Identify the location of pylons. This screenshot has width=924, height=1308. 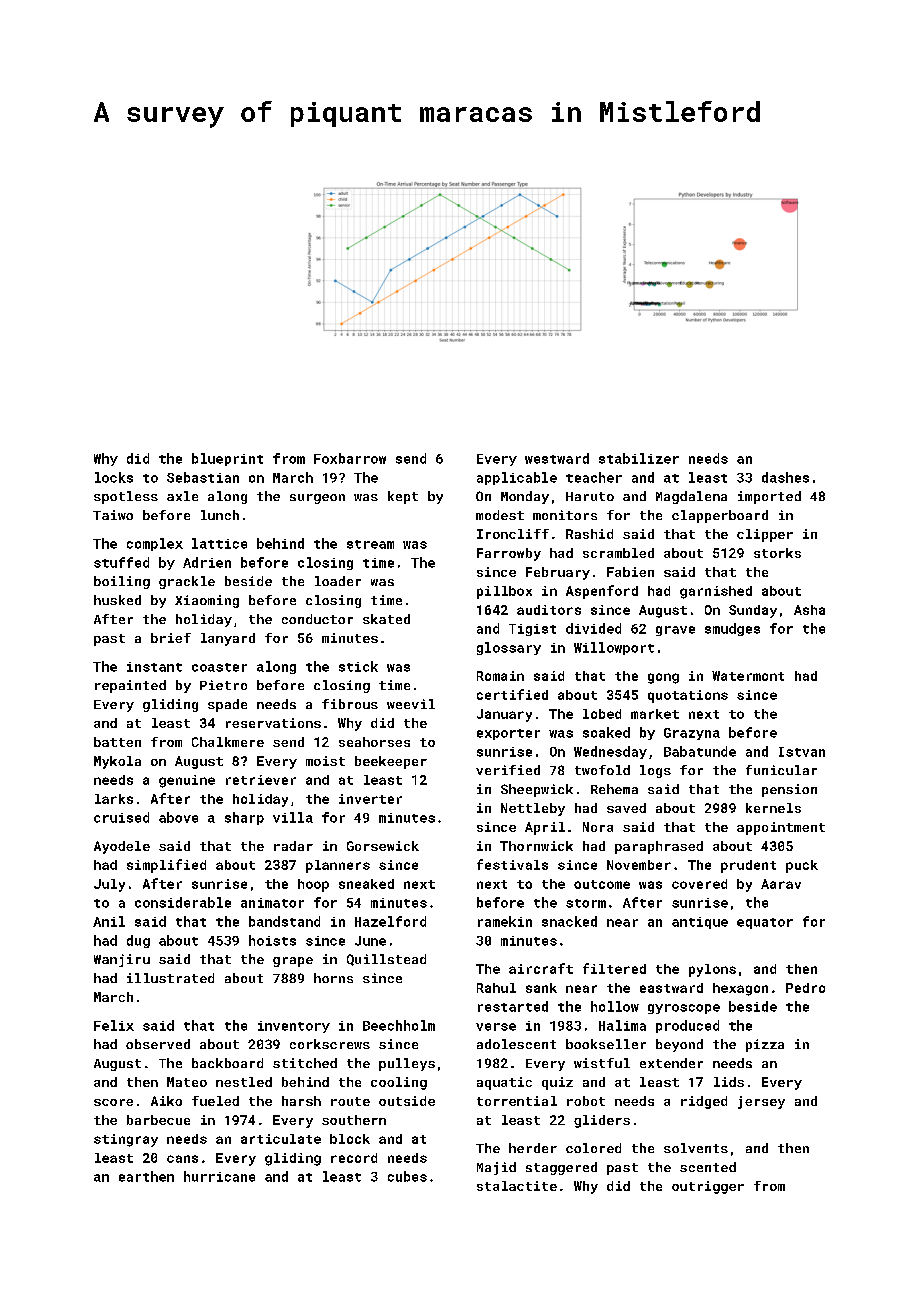
(712, 970).
